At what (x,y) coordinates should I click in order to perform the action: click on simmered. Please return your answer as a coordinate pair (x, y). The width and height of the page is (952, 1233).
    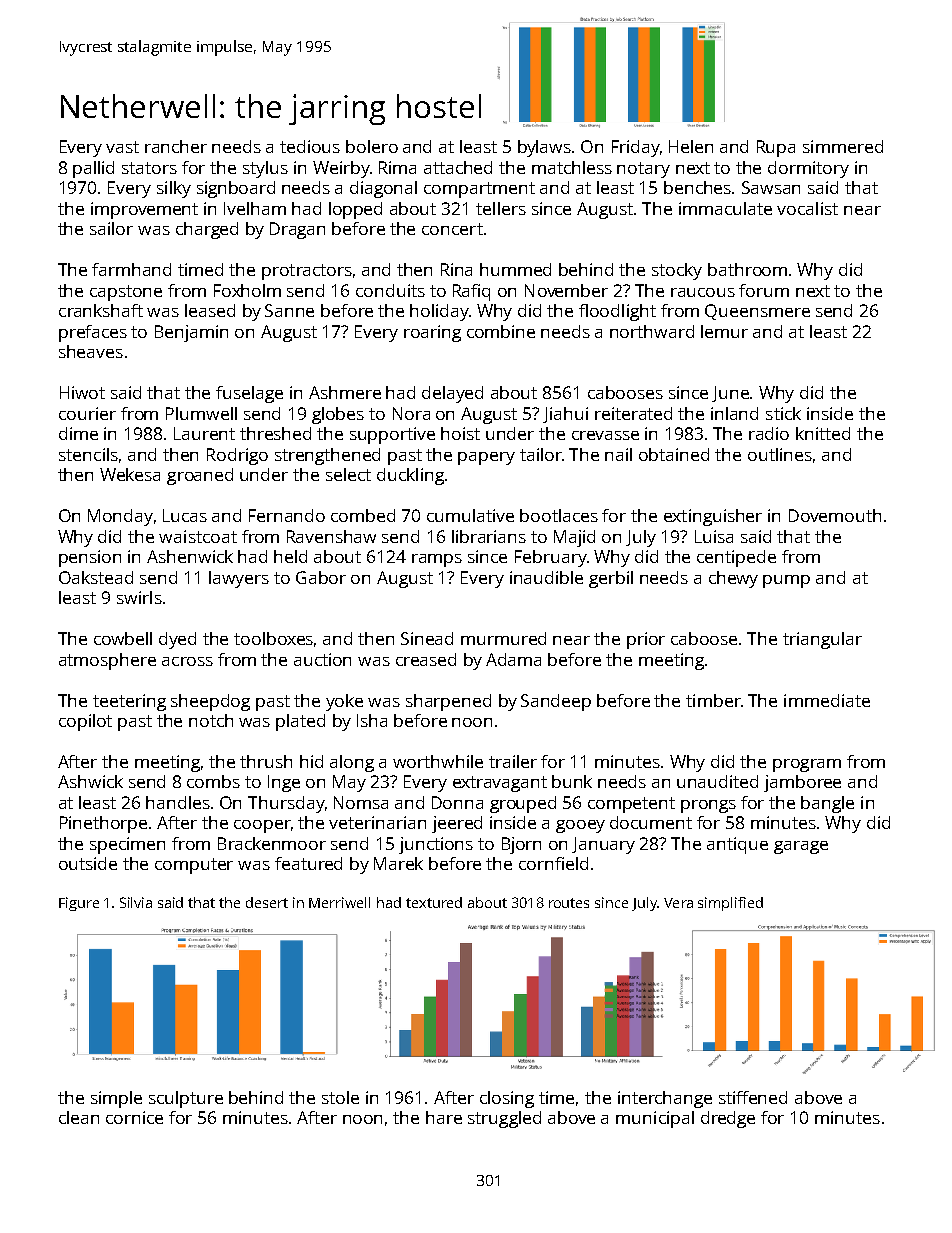
    Looking at the image, I should click on (843, 146).
